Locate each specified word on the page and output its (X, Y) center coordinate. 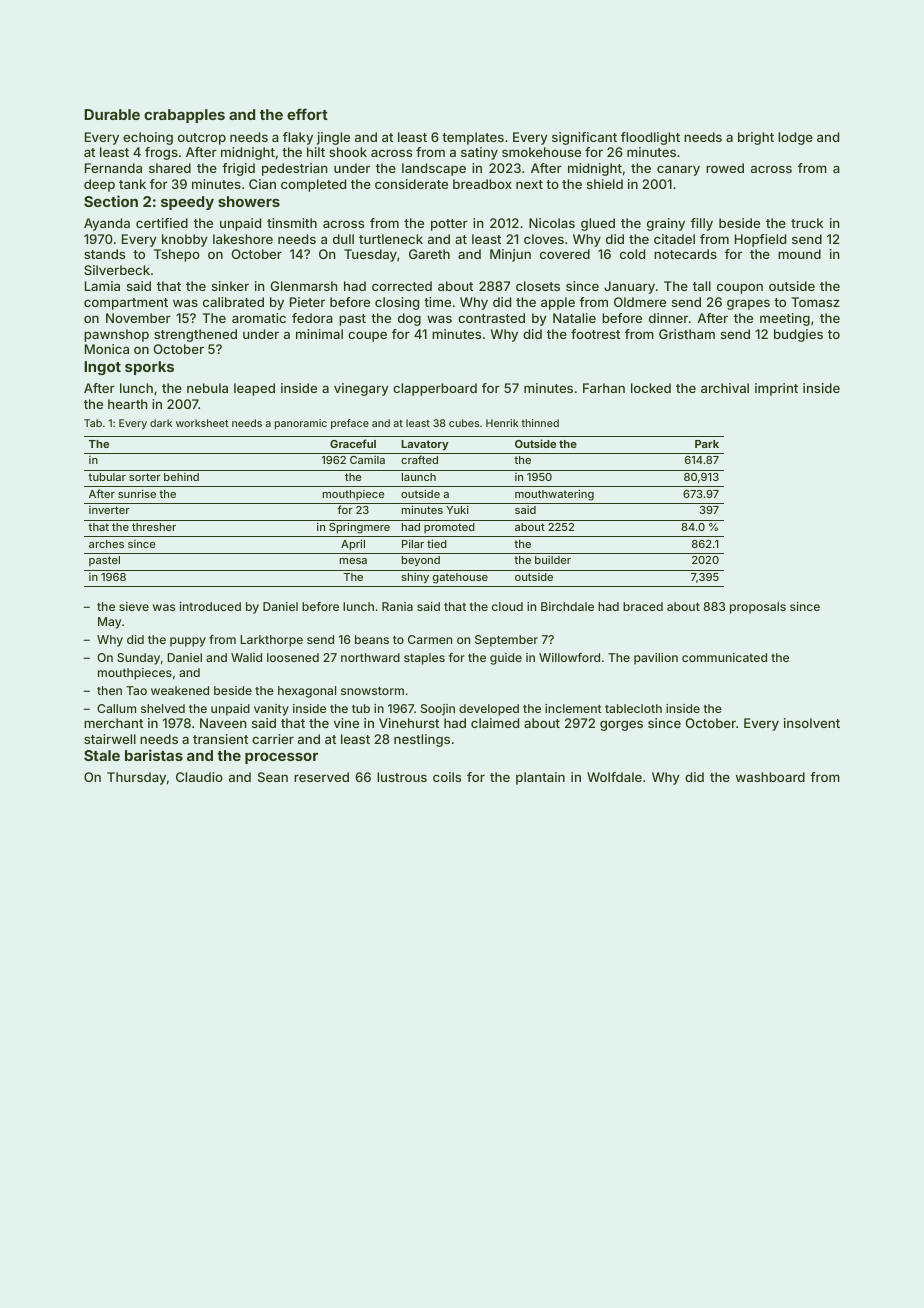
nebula (207, 388)
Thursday (136, 778)
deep (99, 185)
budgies (798, 335)
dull (343, 239)
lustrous (402, 777)
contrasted (491, 318)
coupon (740, 288)
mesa (353, 561)
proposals (758, 608)
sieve (134, 606)
